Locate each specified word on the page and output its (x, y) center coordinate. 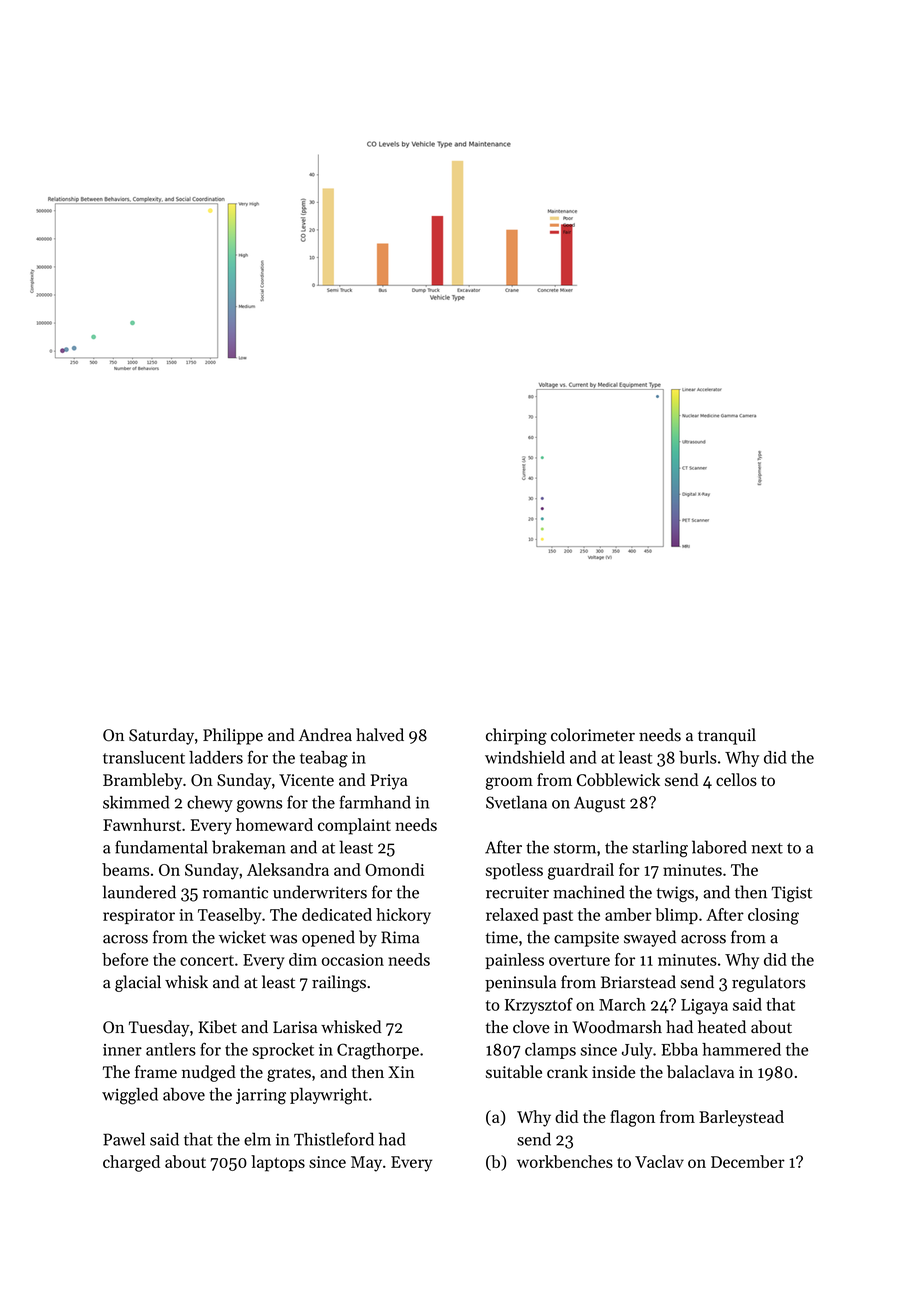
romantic (235, 892)
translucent (144, 757)
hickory (403, 916)
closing (773, 916)
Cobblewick (618, 779)
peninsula (520, 983)
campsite (586, 939)
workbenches (565, 1161)
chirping (516, 736)
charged (131, 1163)
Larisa (295, 1027)
